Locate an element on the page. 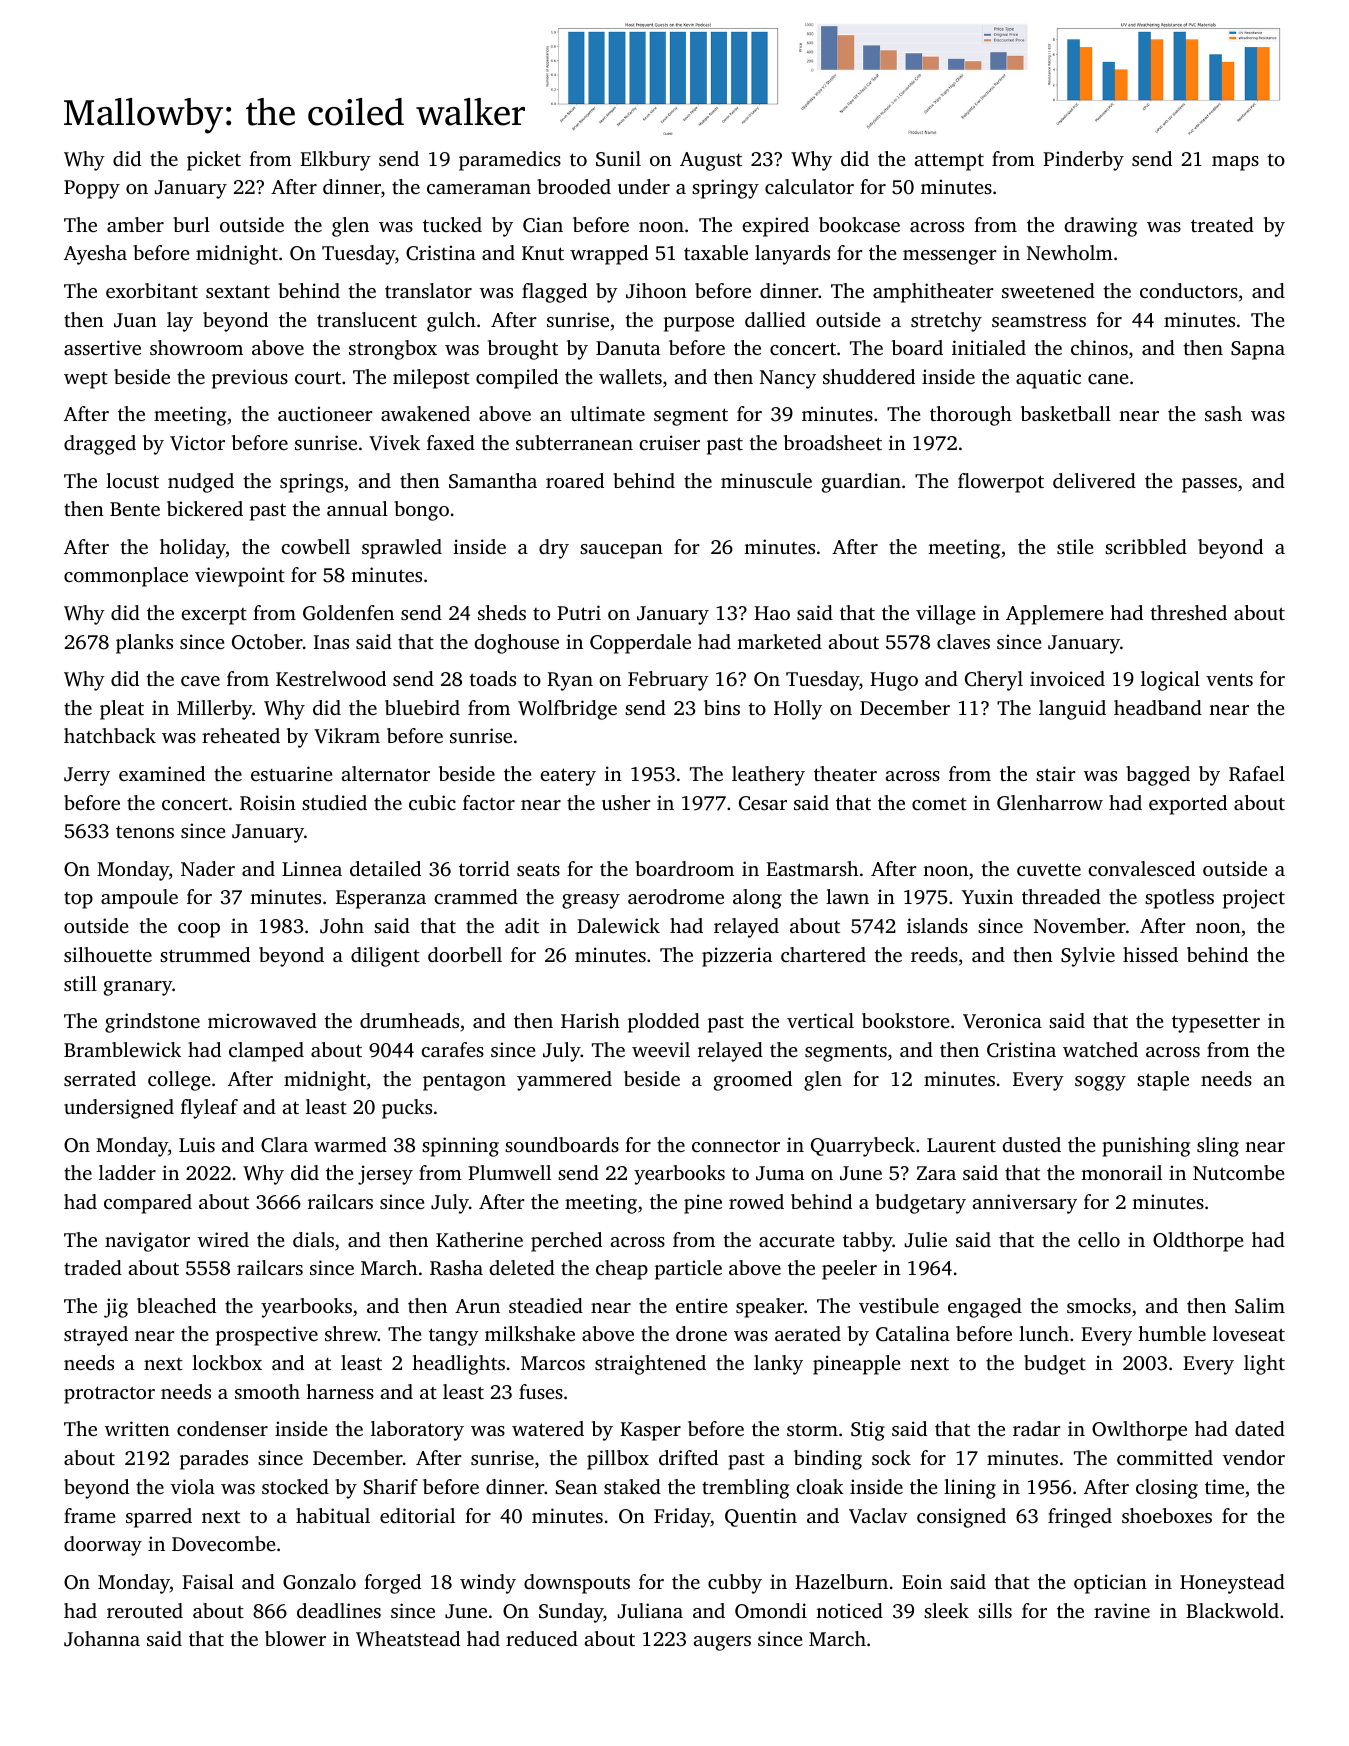  threshed is located at coordinates (1188, 612).
